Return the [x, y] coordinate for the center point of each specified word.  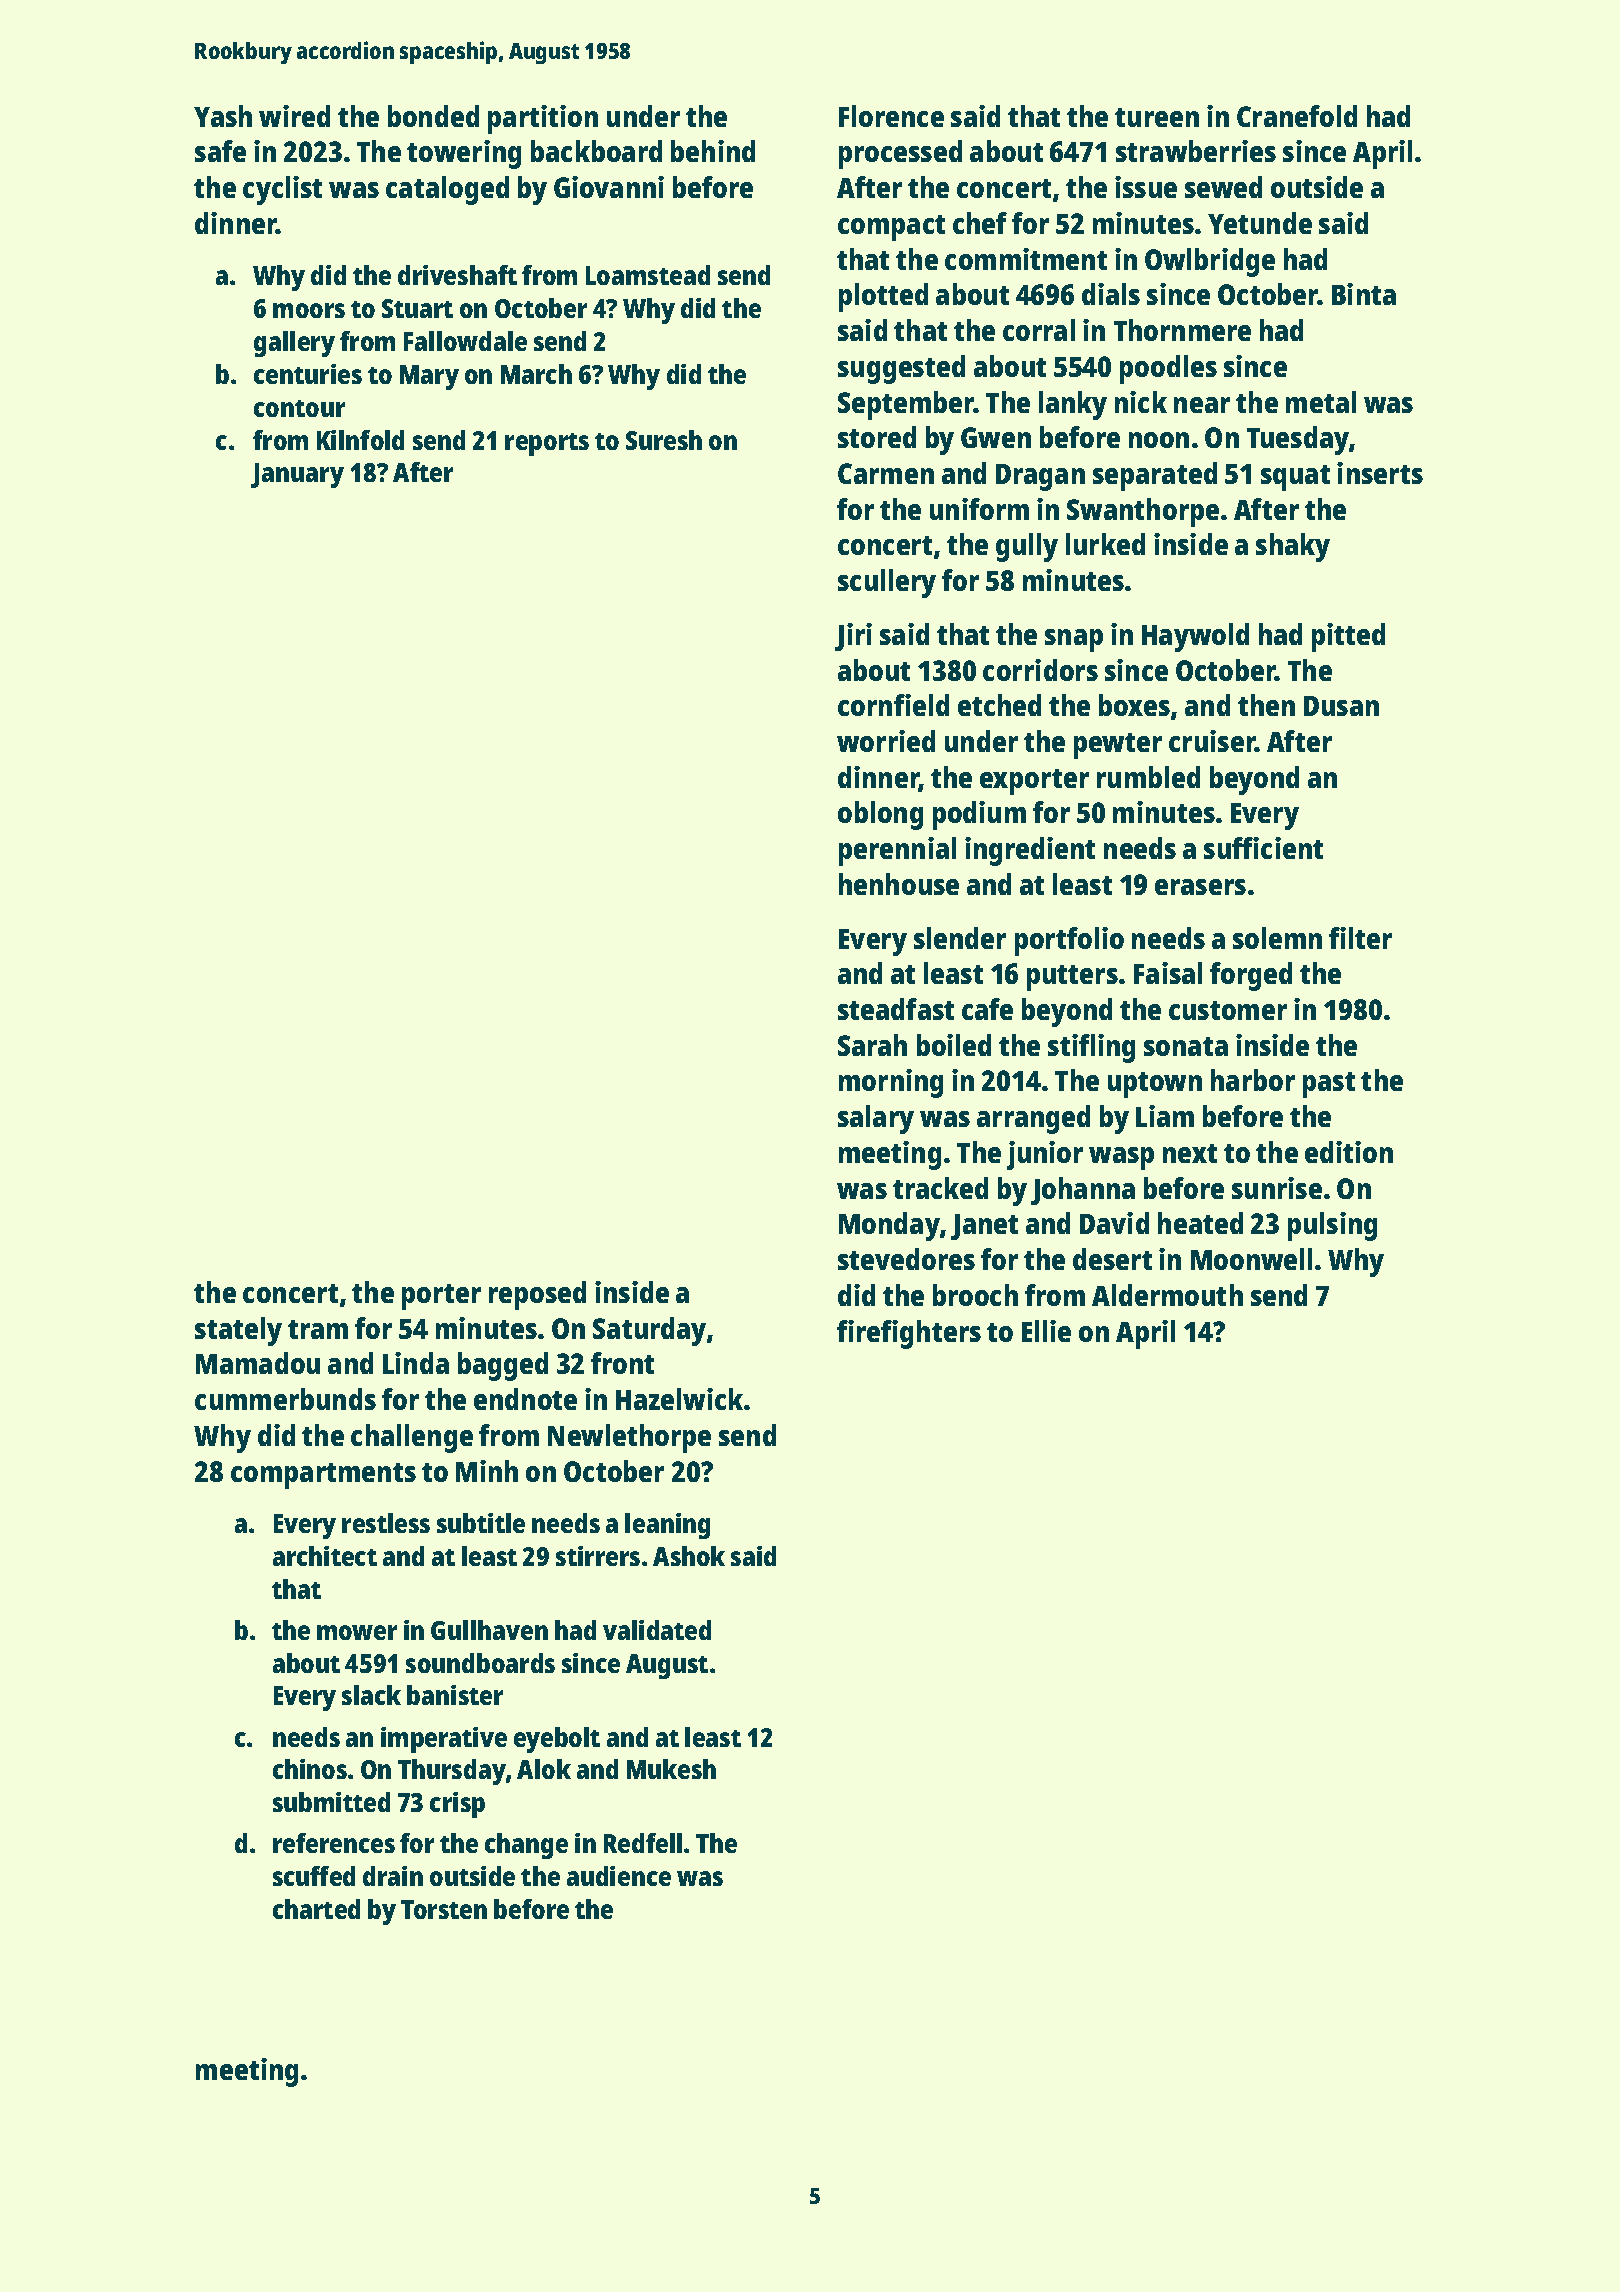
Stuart [417, 308]
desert [1112, 1259]
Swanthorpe [1143, 512]
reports [547, 444]
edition [1349, 1152]
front [622, 1363]
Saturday [649, 1331]
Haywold [1195, 637]
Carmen [886, 473]
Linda [416, 1363]
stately [238, 1331]
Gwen [996, 437]
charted [316, 1909]
